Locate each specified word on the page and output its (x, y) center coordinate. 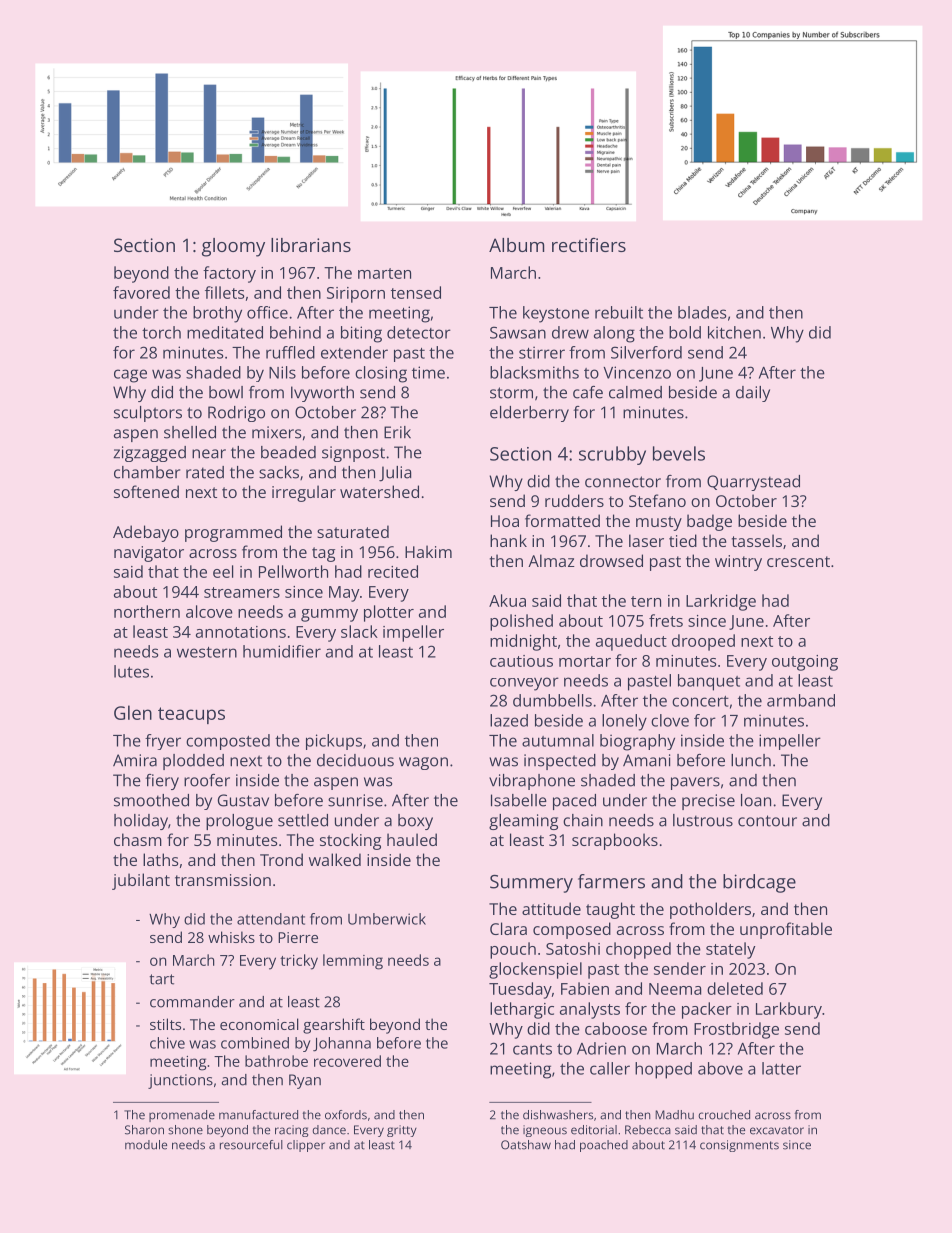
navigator (149, 554)
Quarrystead (753, 483)
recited (393, 571)
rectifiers (589, 245)
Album (516, 245)
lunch (751, 760)
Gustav (243, 800)
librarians (311, 245)
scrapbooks (615, 841)
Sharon (144, 1130)
